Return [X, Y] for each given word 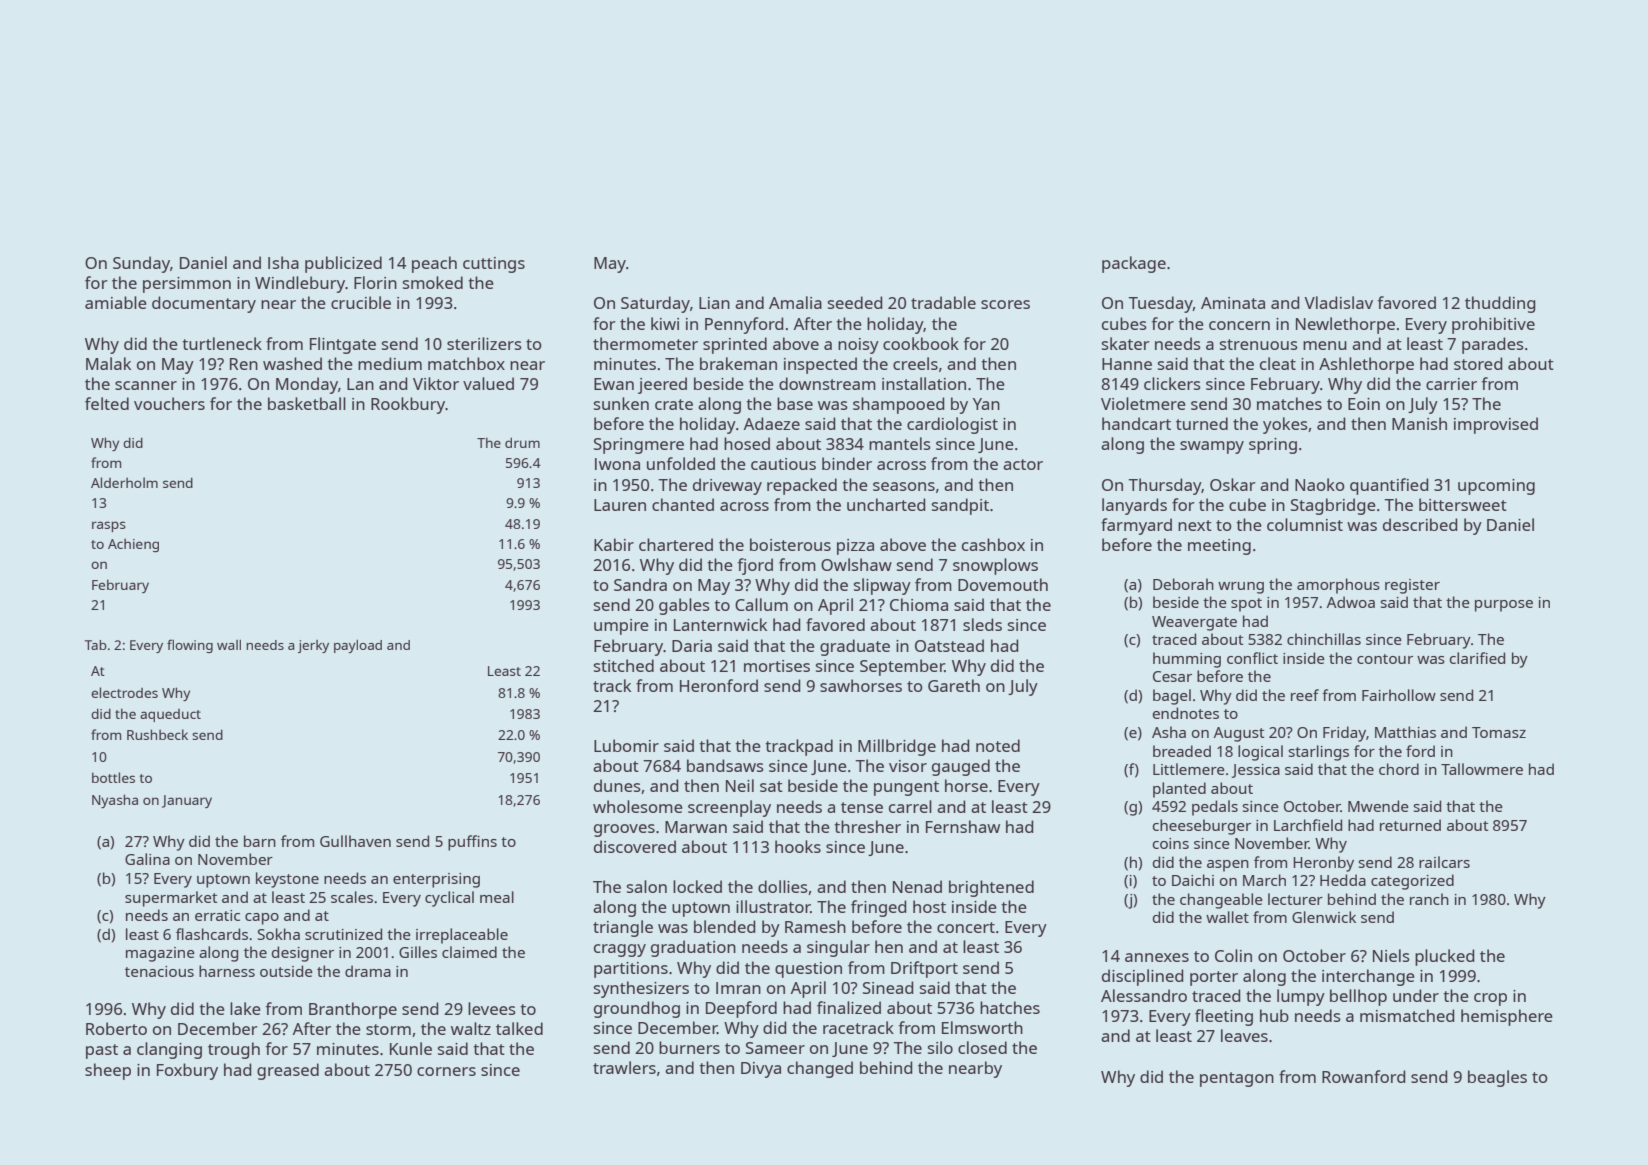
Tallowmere [1482, 769]
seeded [855, 302]
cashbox [993, 544]
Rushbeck [157, 734]
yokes [1285, 425]
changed [820, 1069]
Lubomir [626, 745]
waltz [471, 1028]
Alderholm [124, 482]
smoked [433, 282]
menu [1325, 345]
